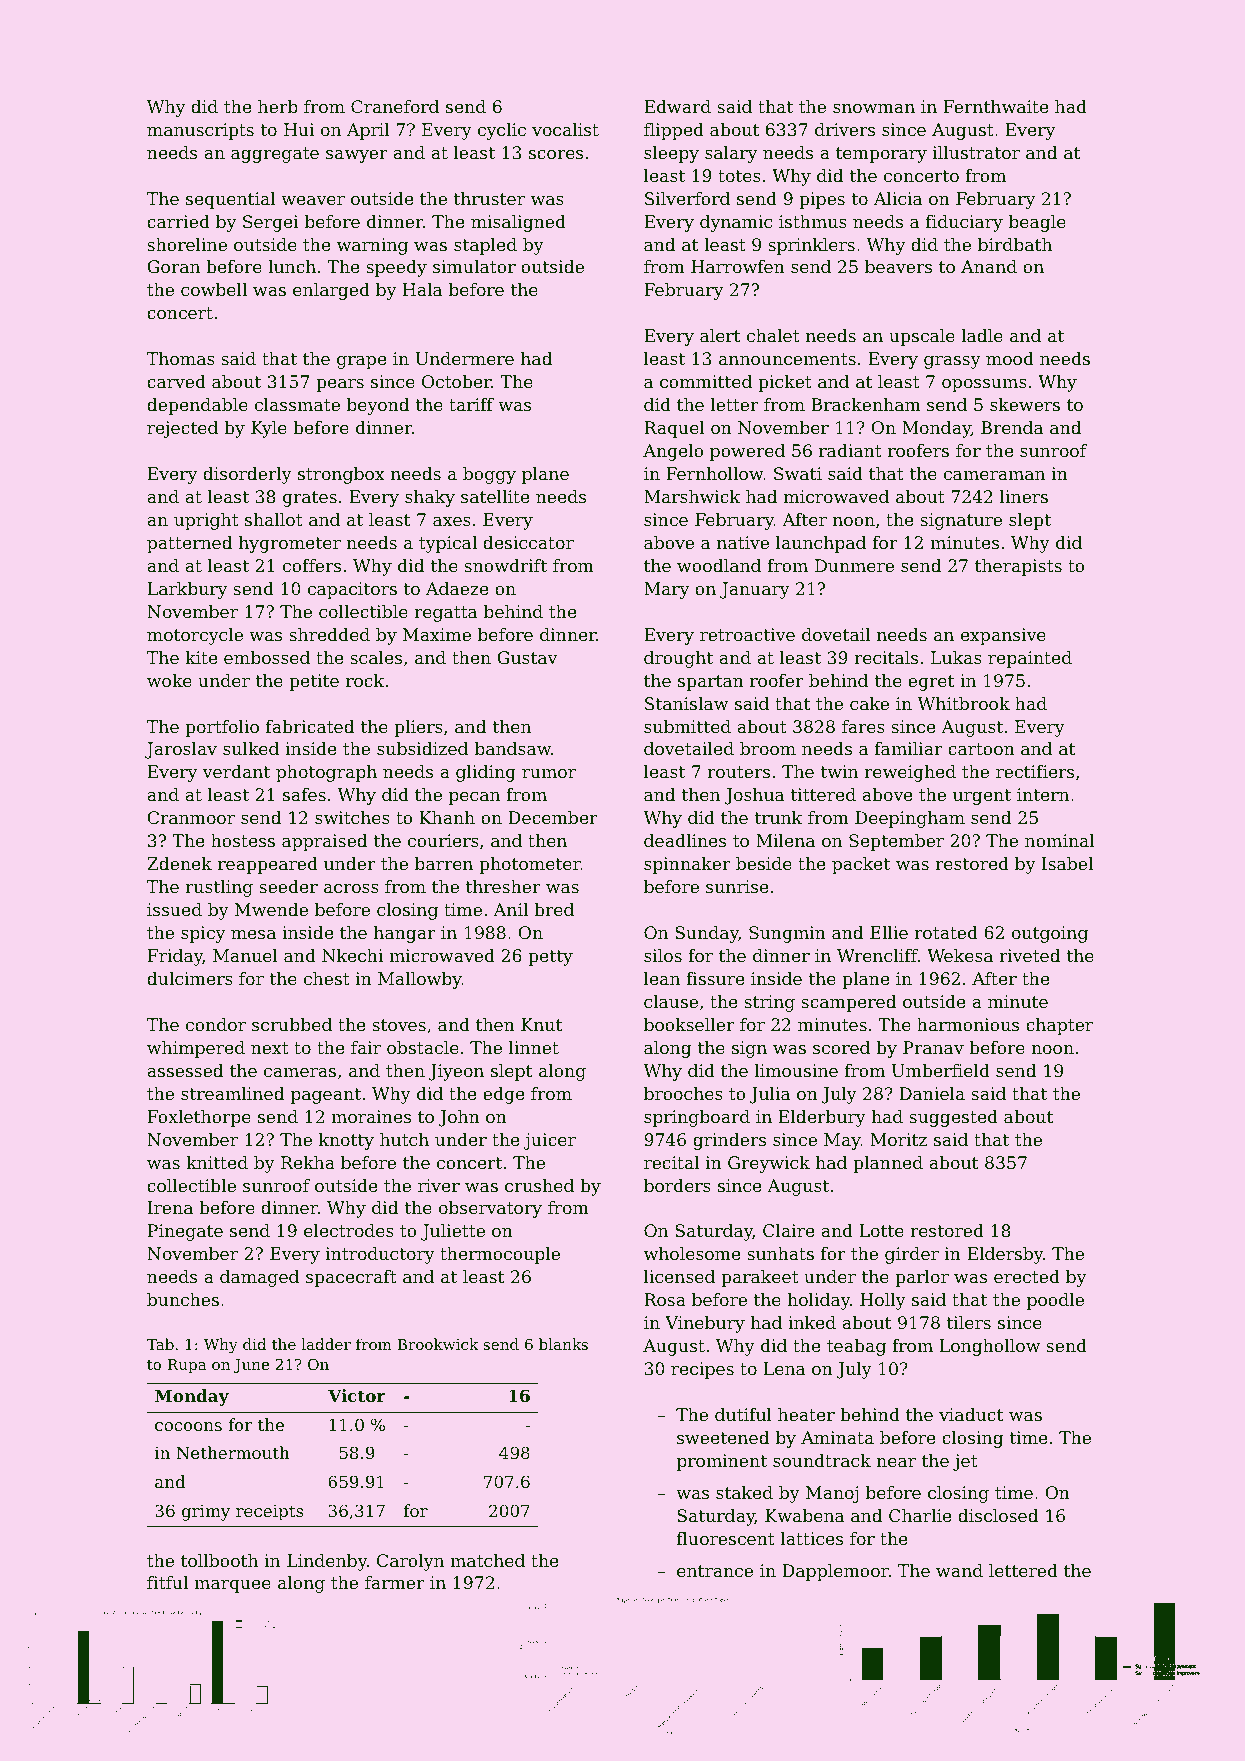 This screenshot has width=1245, height=1761. I want to click on Isabel, so click(1067, 863).
